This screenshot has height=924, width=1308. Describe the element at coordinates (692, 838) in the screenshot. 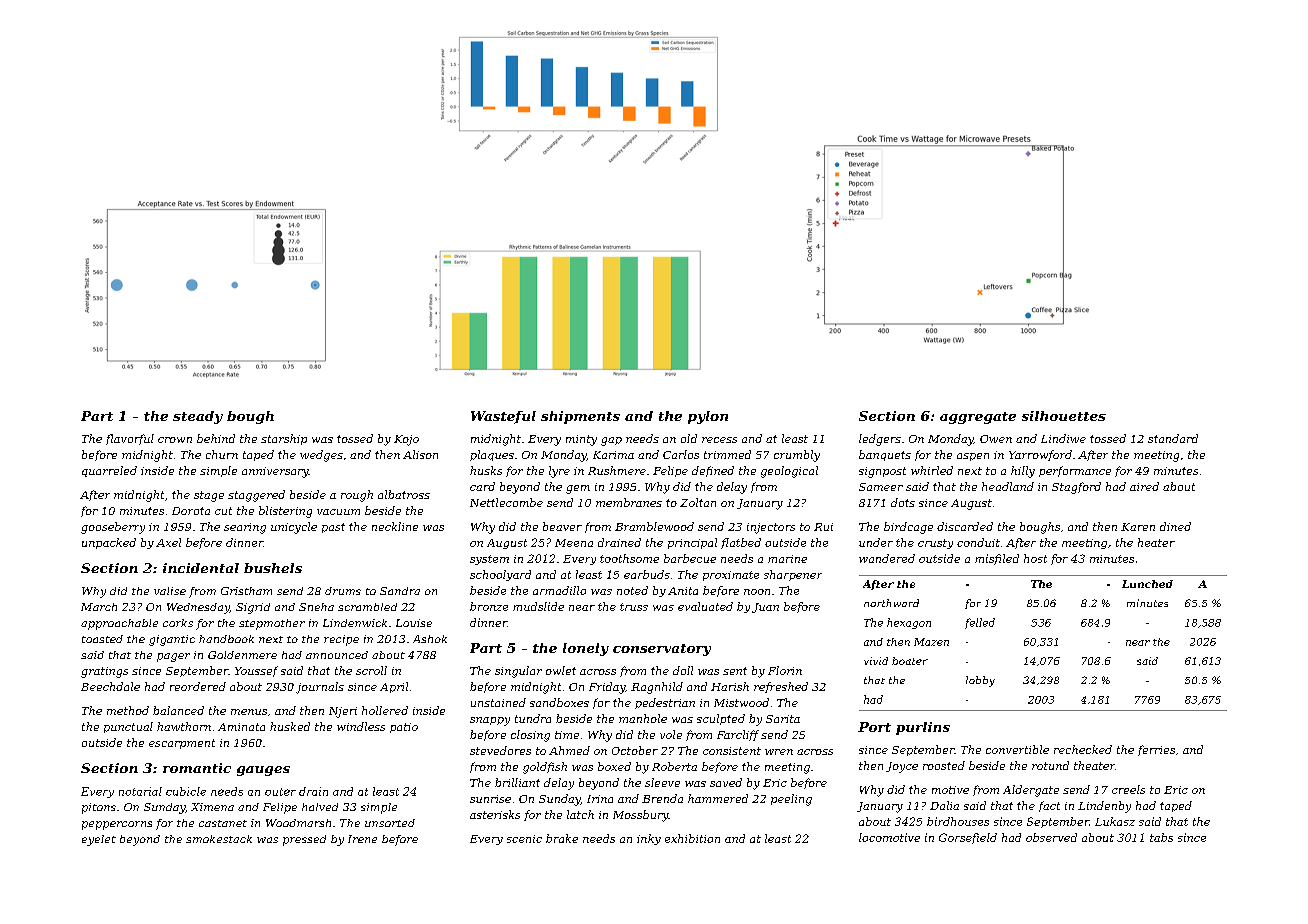

I see `exhibition` at that location.
